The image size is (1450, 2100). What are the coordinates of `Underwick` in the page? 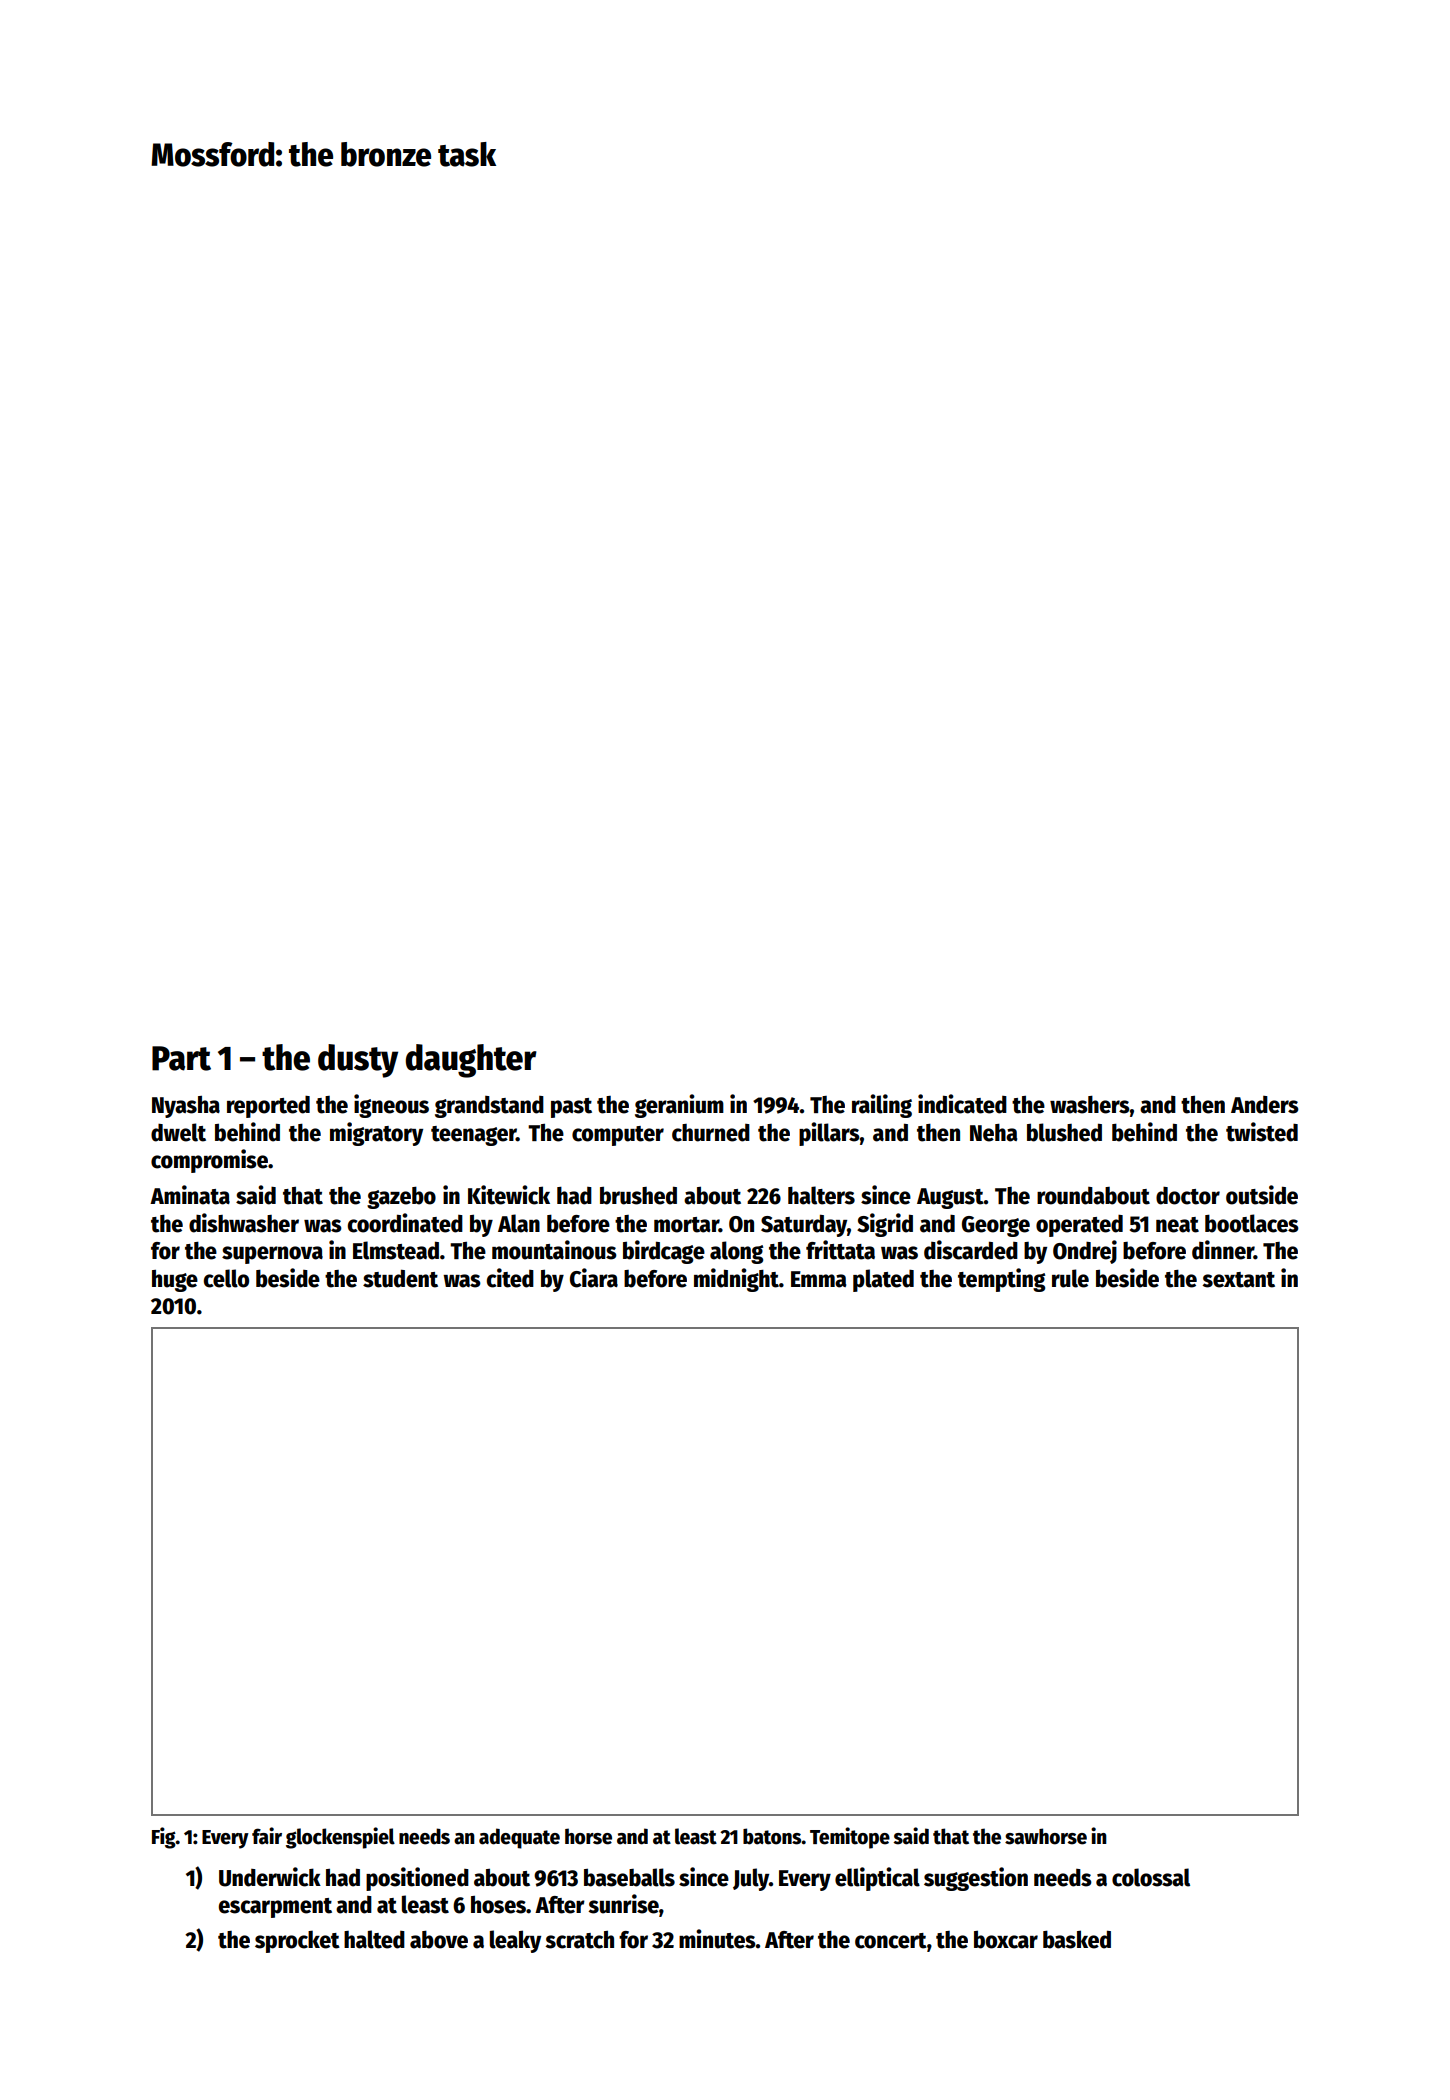 It's located at (270, 1877).
